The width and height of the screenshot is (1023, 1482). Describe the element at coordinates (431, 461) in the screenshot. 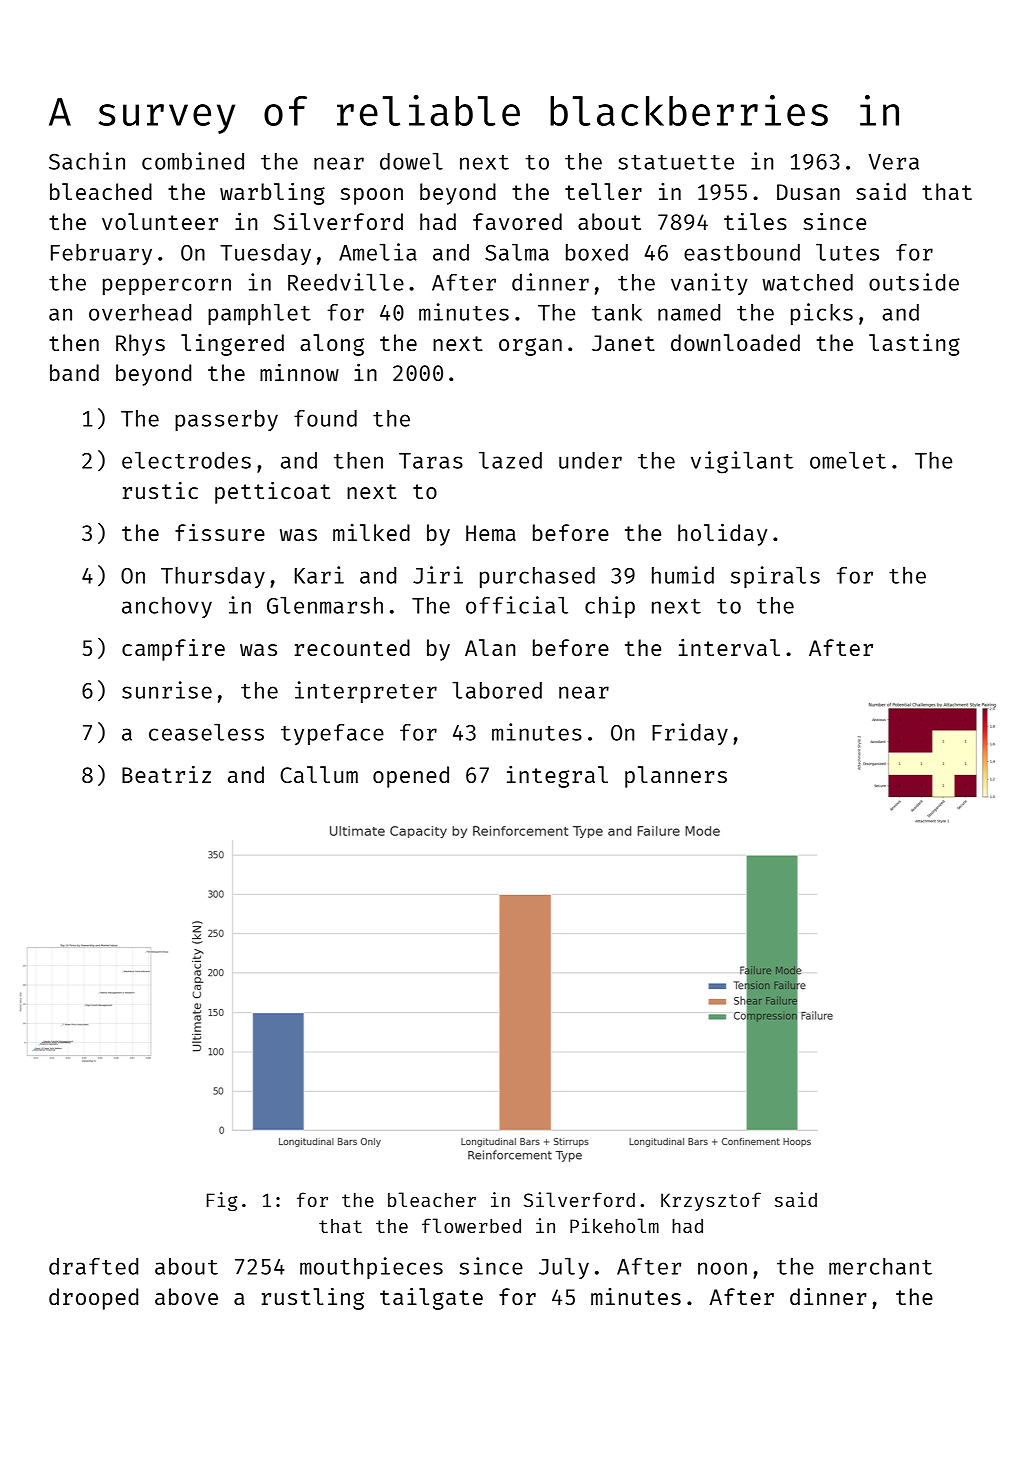

I see `Taras` at that location.
